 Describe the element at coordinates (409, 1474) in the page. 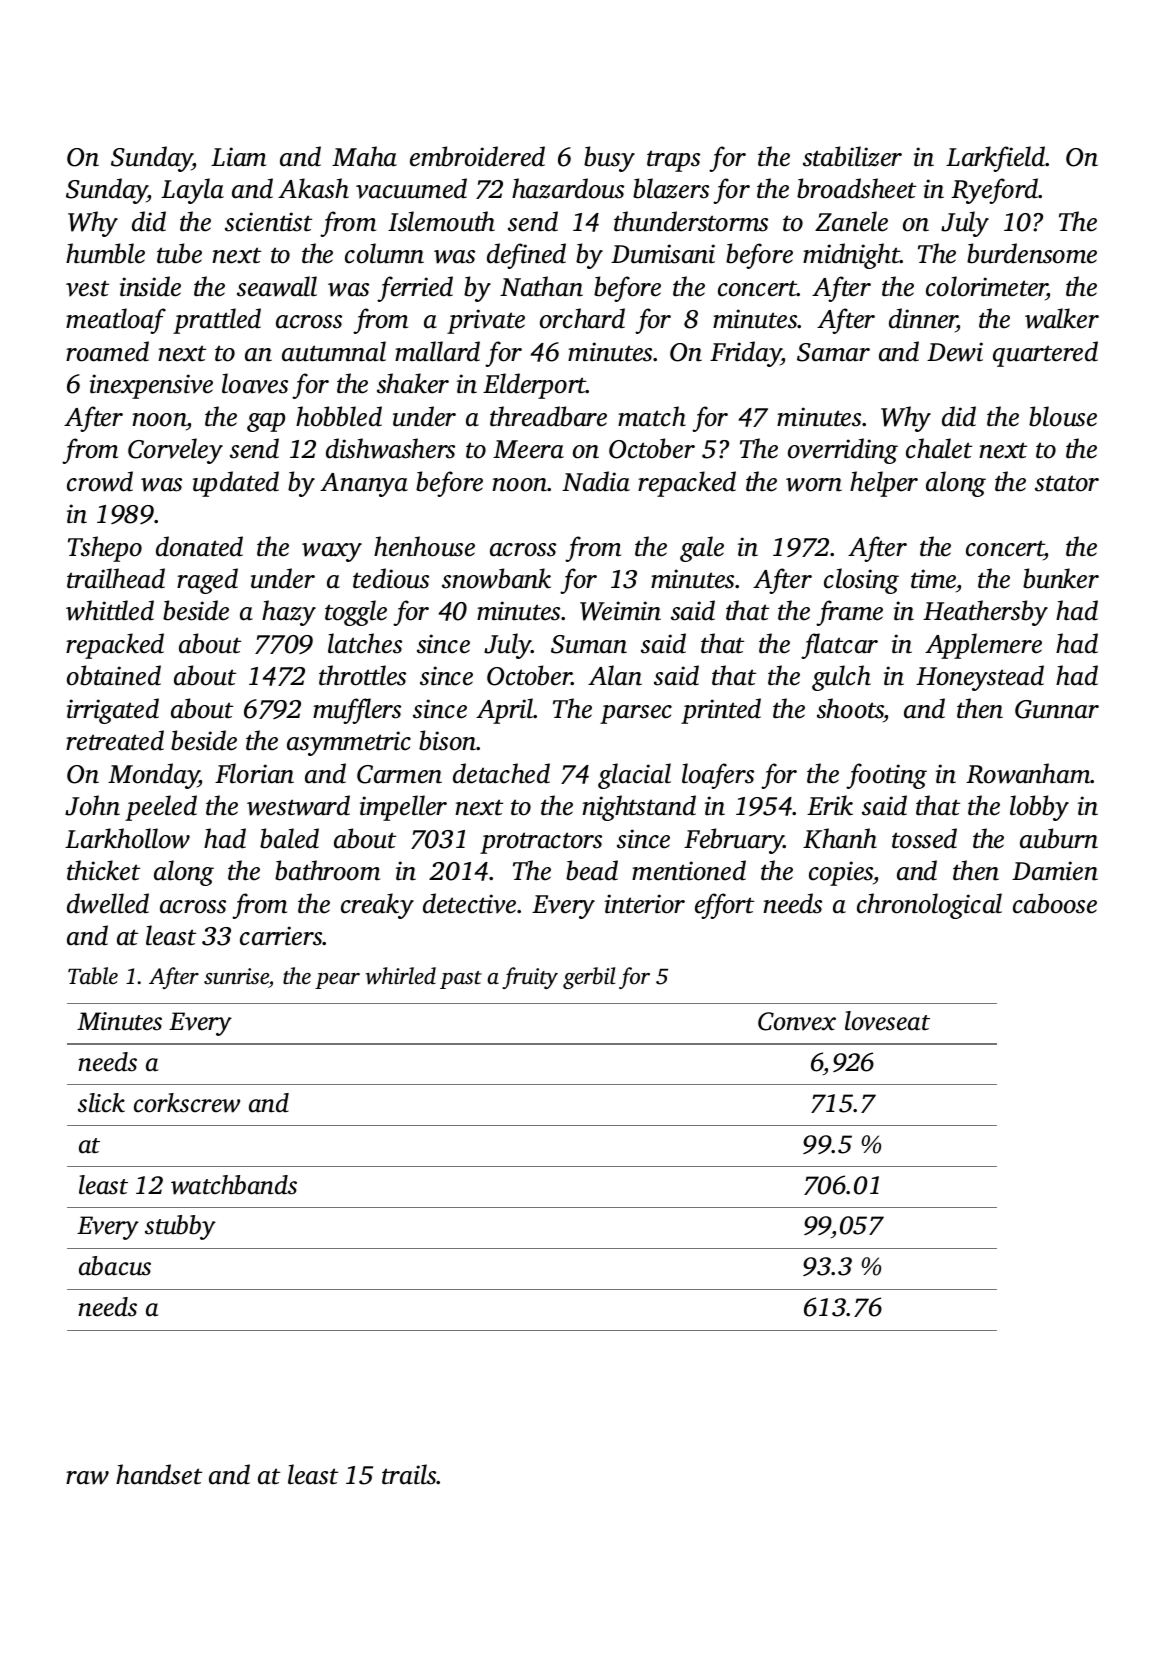

I see `trails` at that location.
